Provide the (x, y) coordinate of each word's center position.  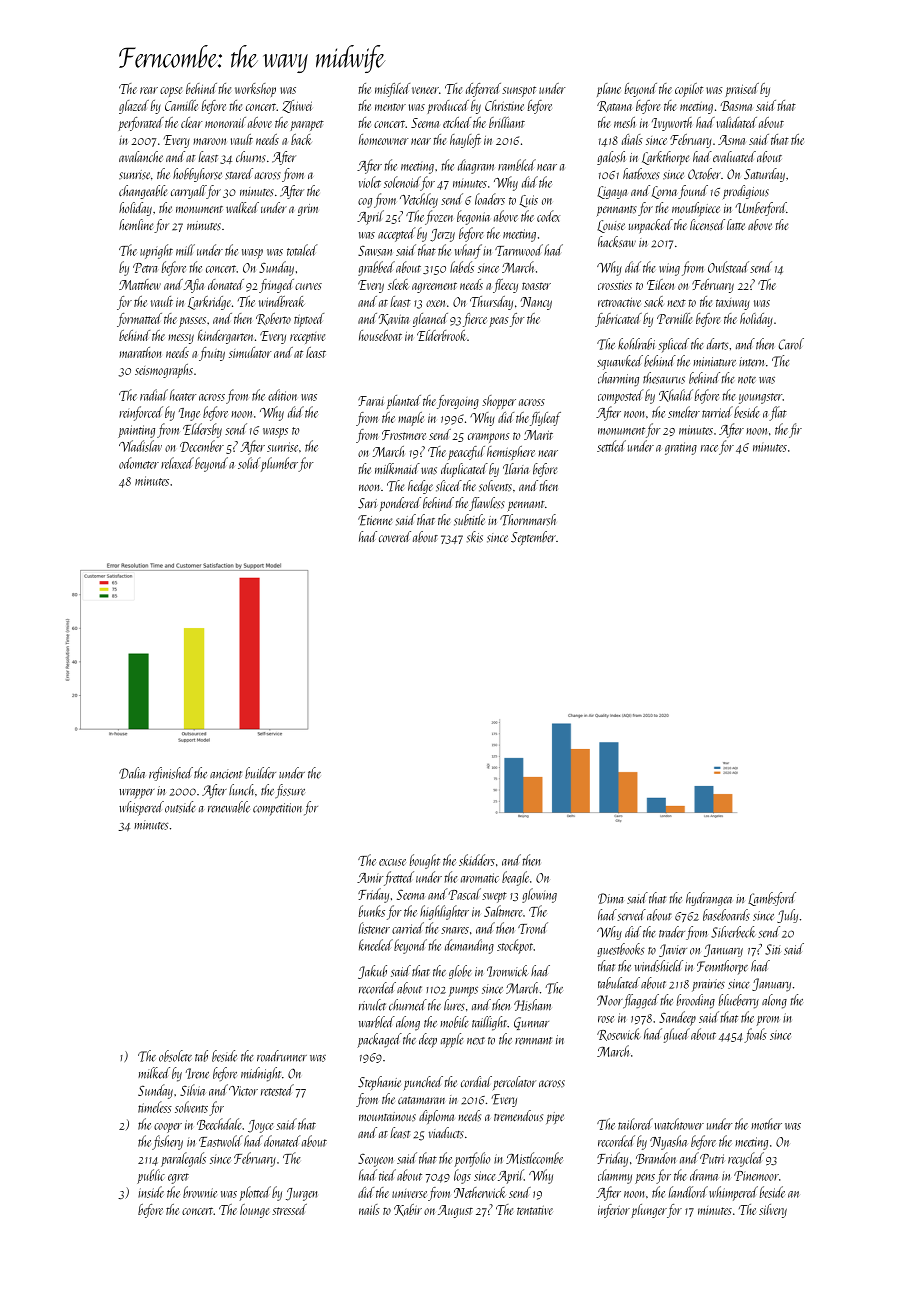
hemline (136, 224)
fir (795, 430)
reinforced (141, 413)
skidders (477, 860)
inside (151, 1192)
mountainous (387, 1117)
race (709, 448)
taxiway (733, 304)
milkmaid (397, 468)
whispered (141, 808)
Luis (528, 201)
